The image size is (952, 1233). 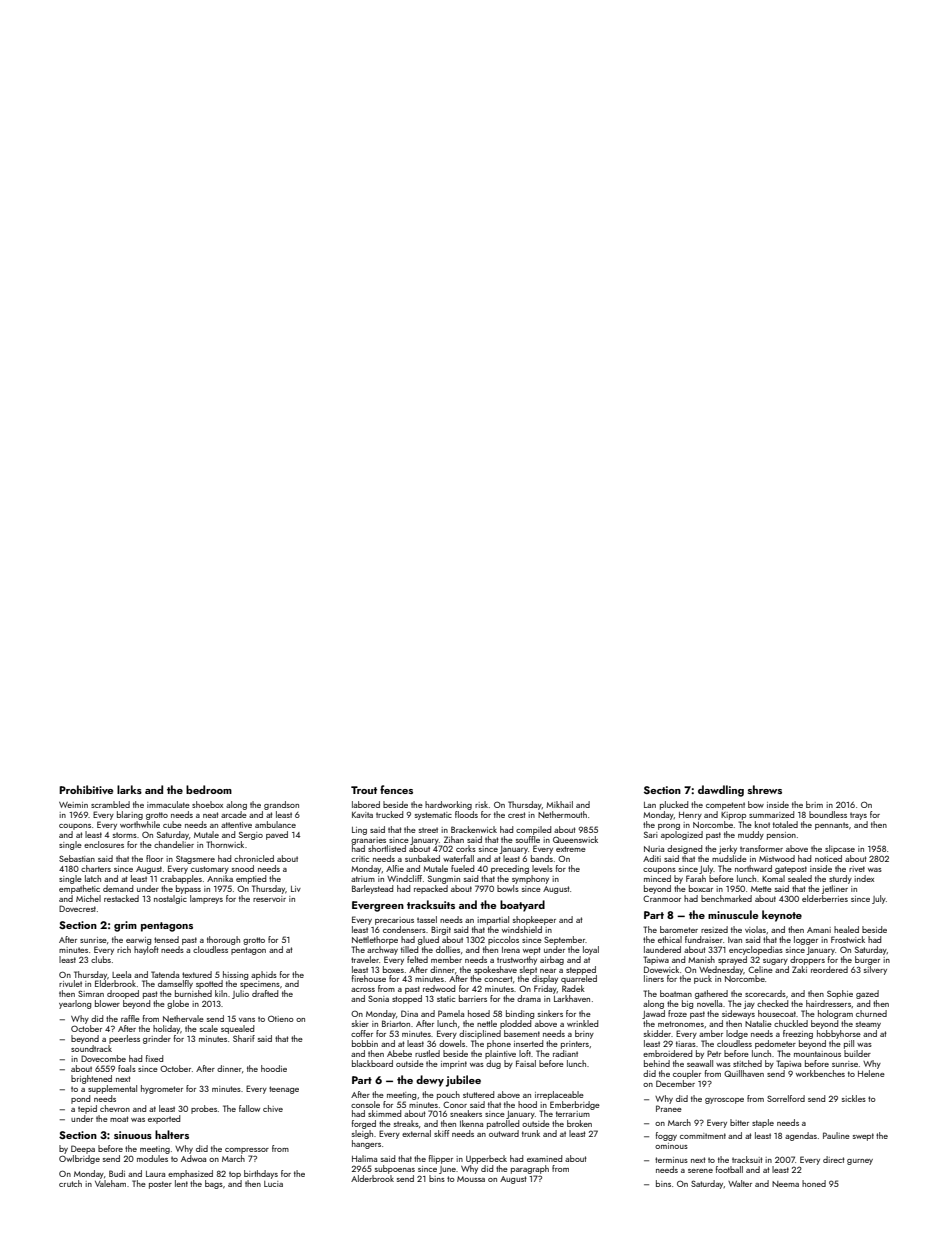 What do you see at coordinates (733, 914) in the document?
I see `minuscule` at bounding box center [733, 914].
